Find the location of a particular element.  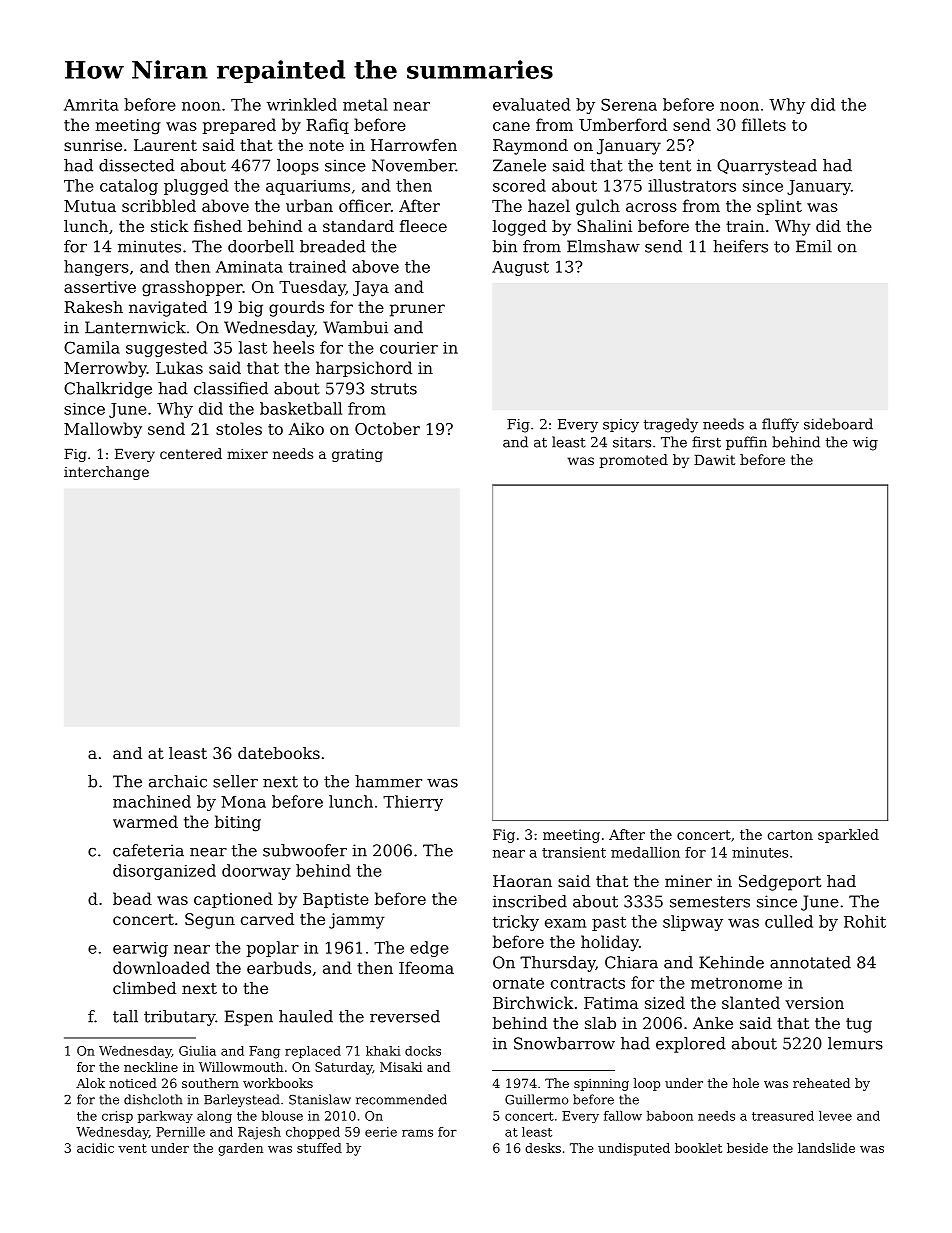

desks is located at coordinates (543, 1148).
